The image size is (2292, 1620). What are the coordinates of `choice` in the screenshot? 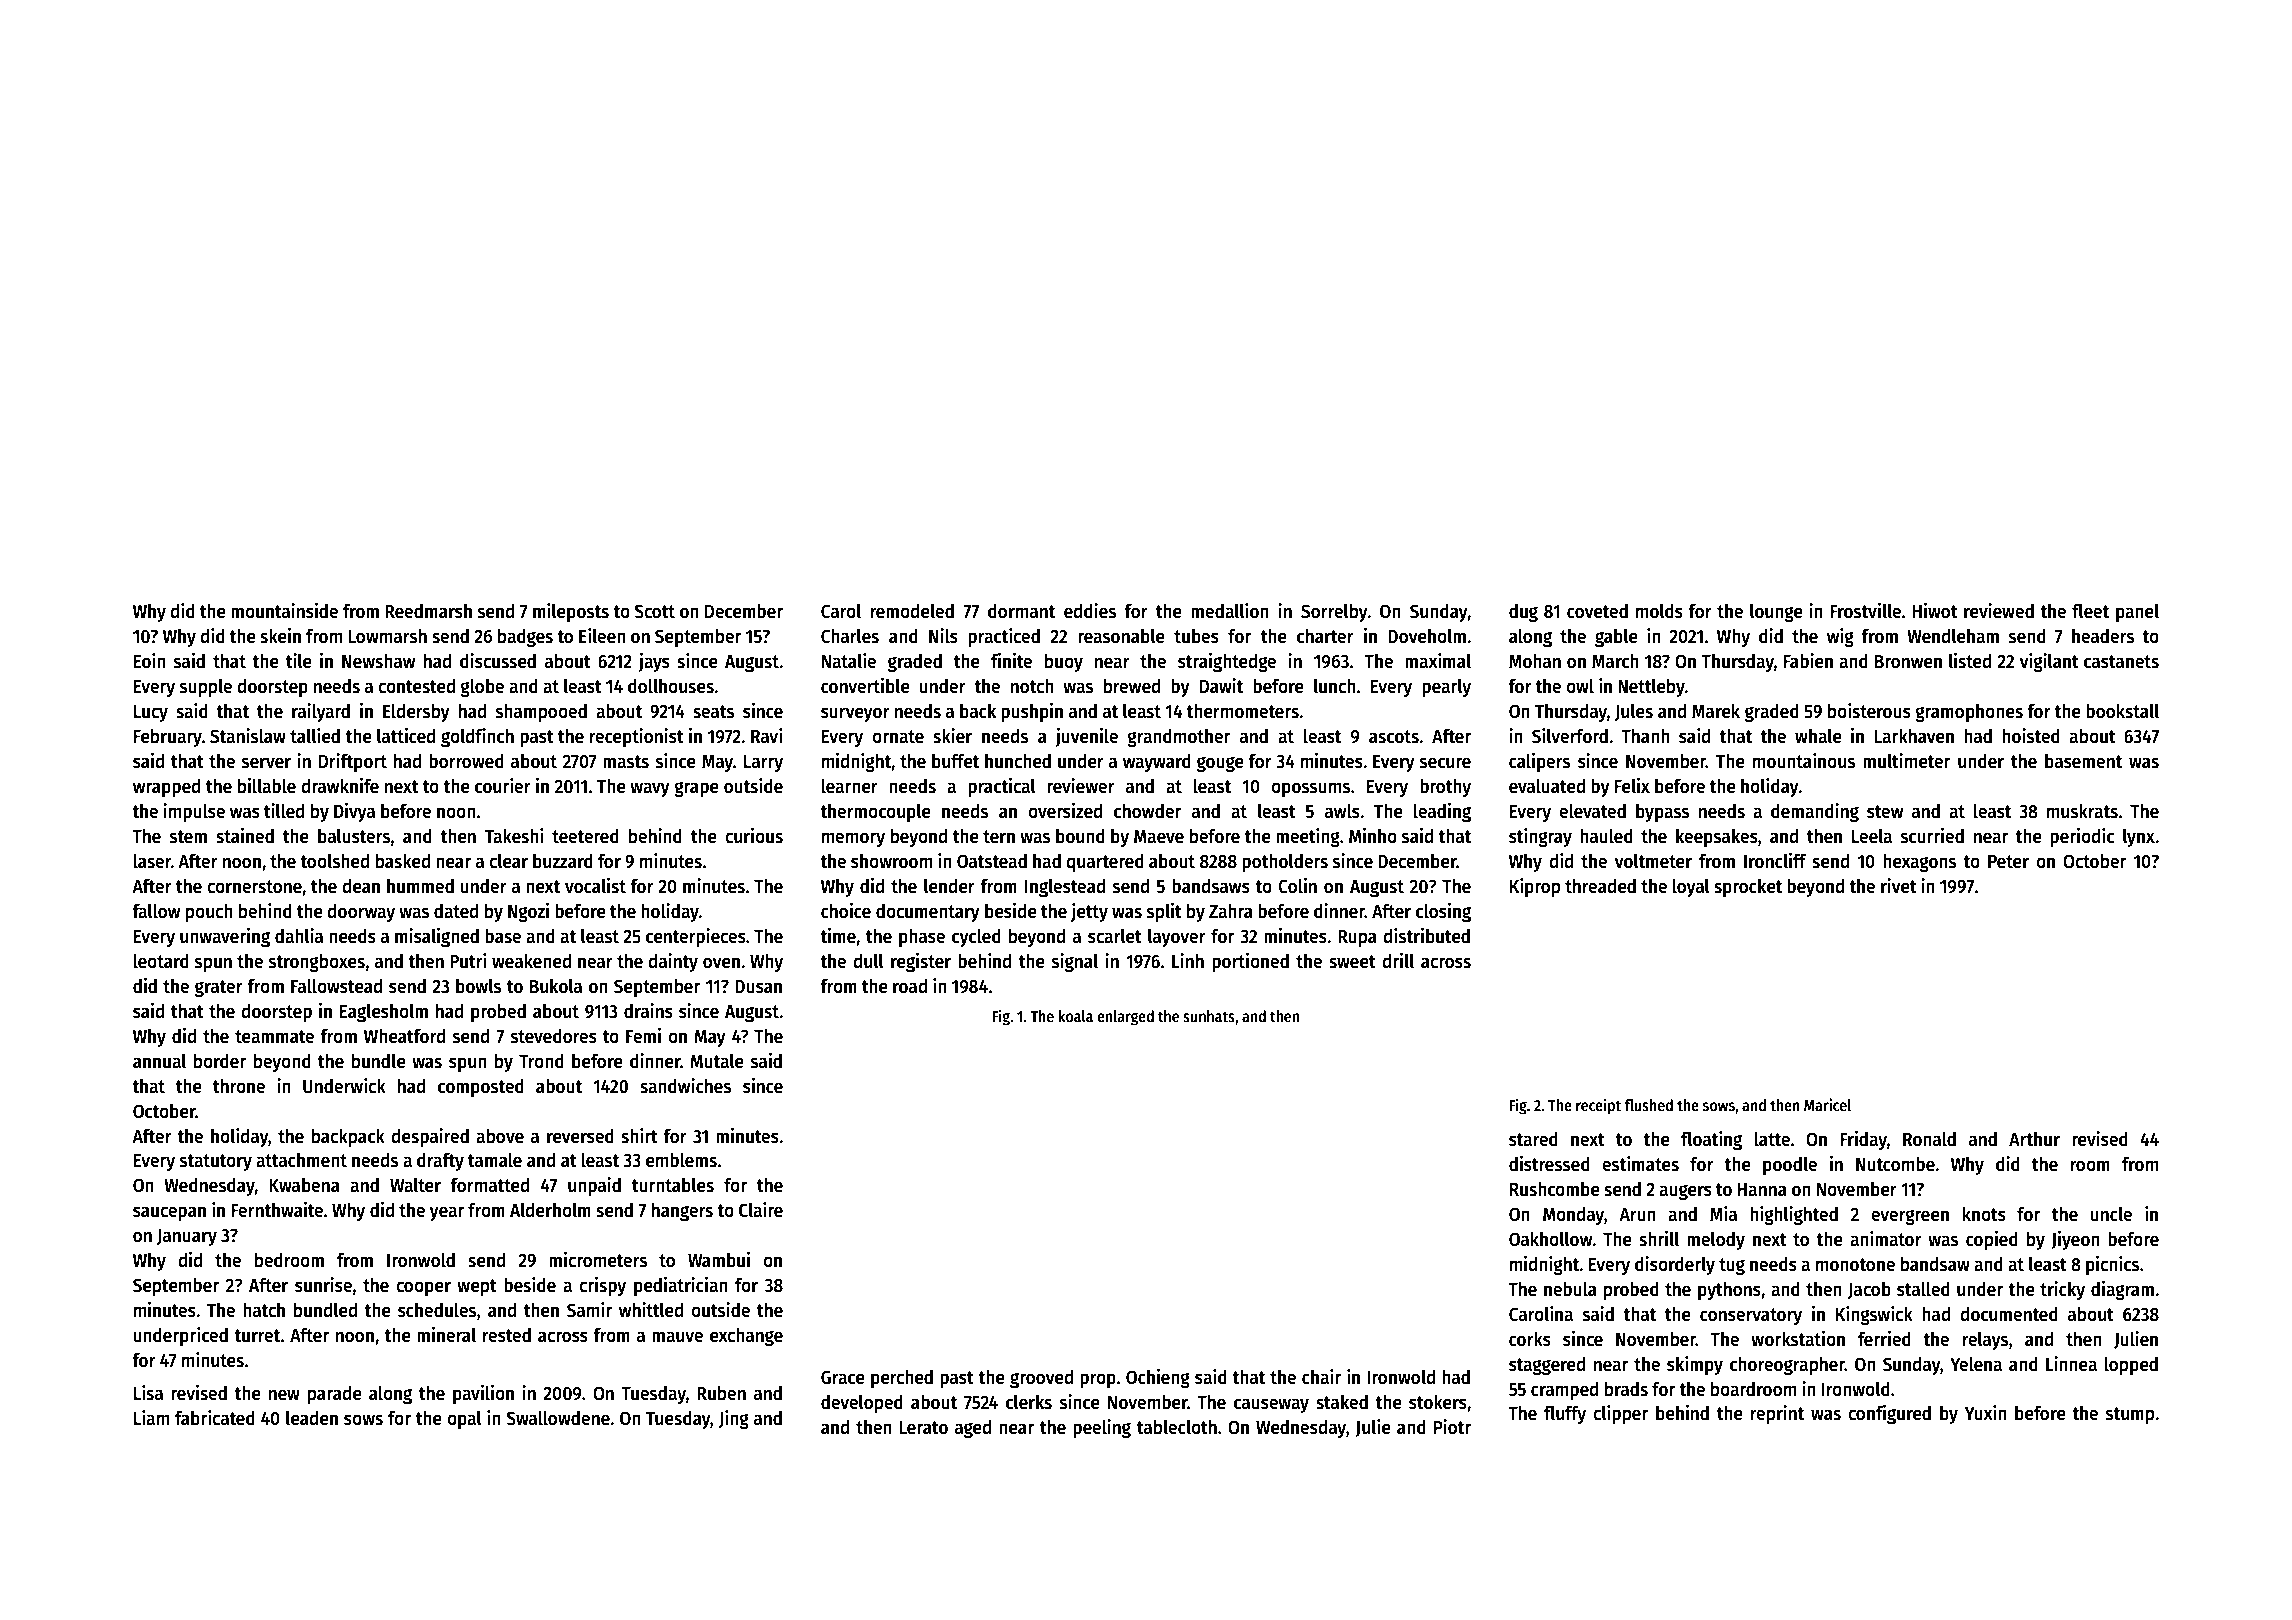 It's located at (846, 911).
